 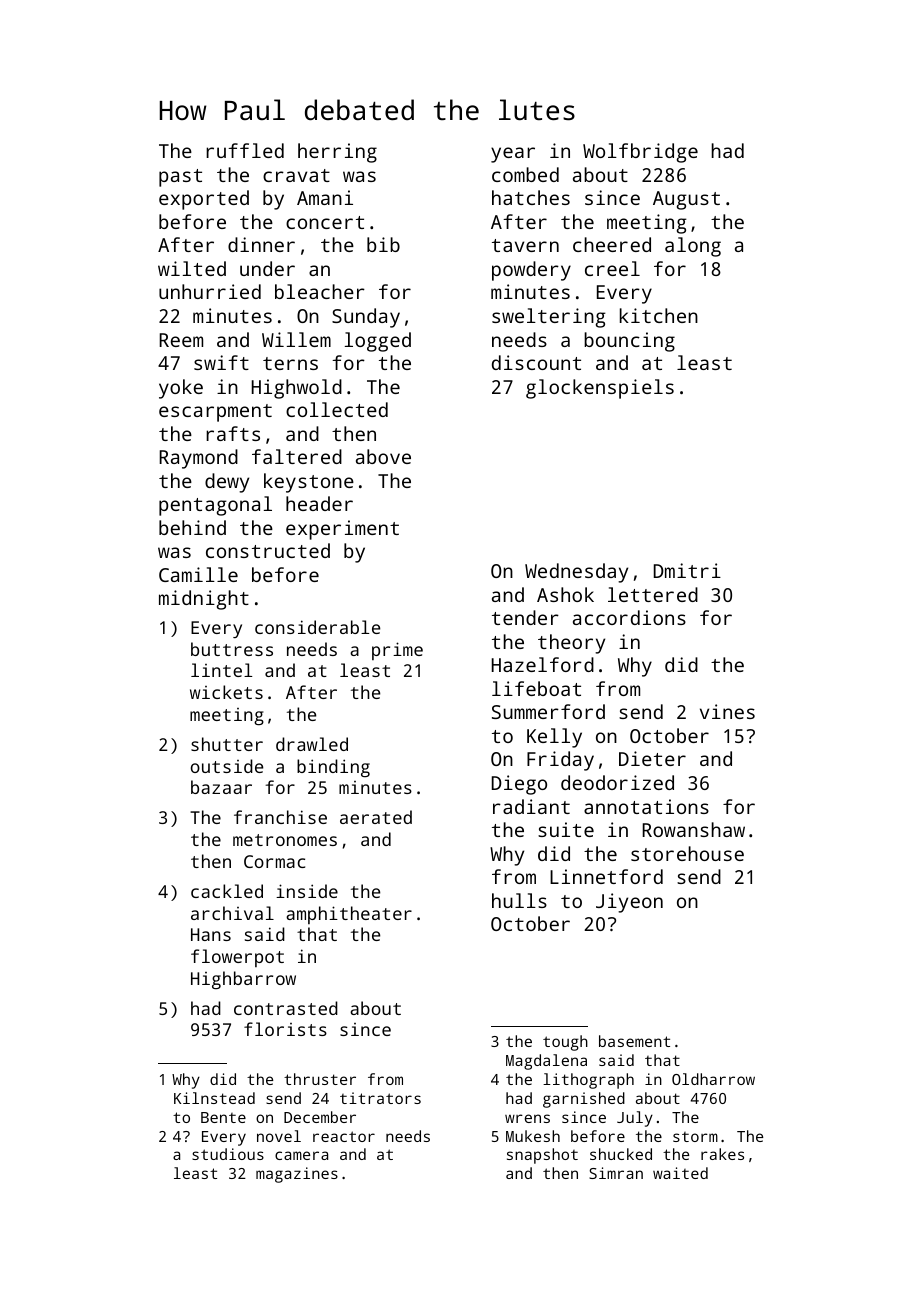 I want to click on Highwold, so click(x=297, y=389).
